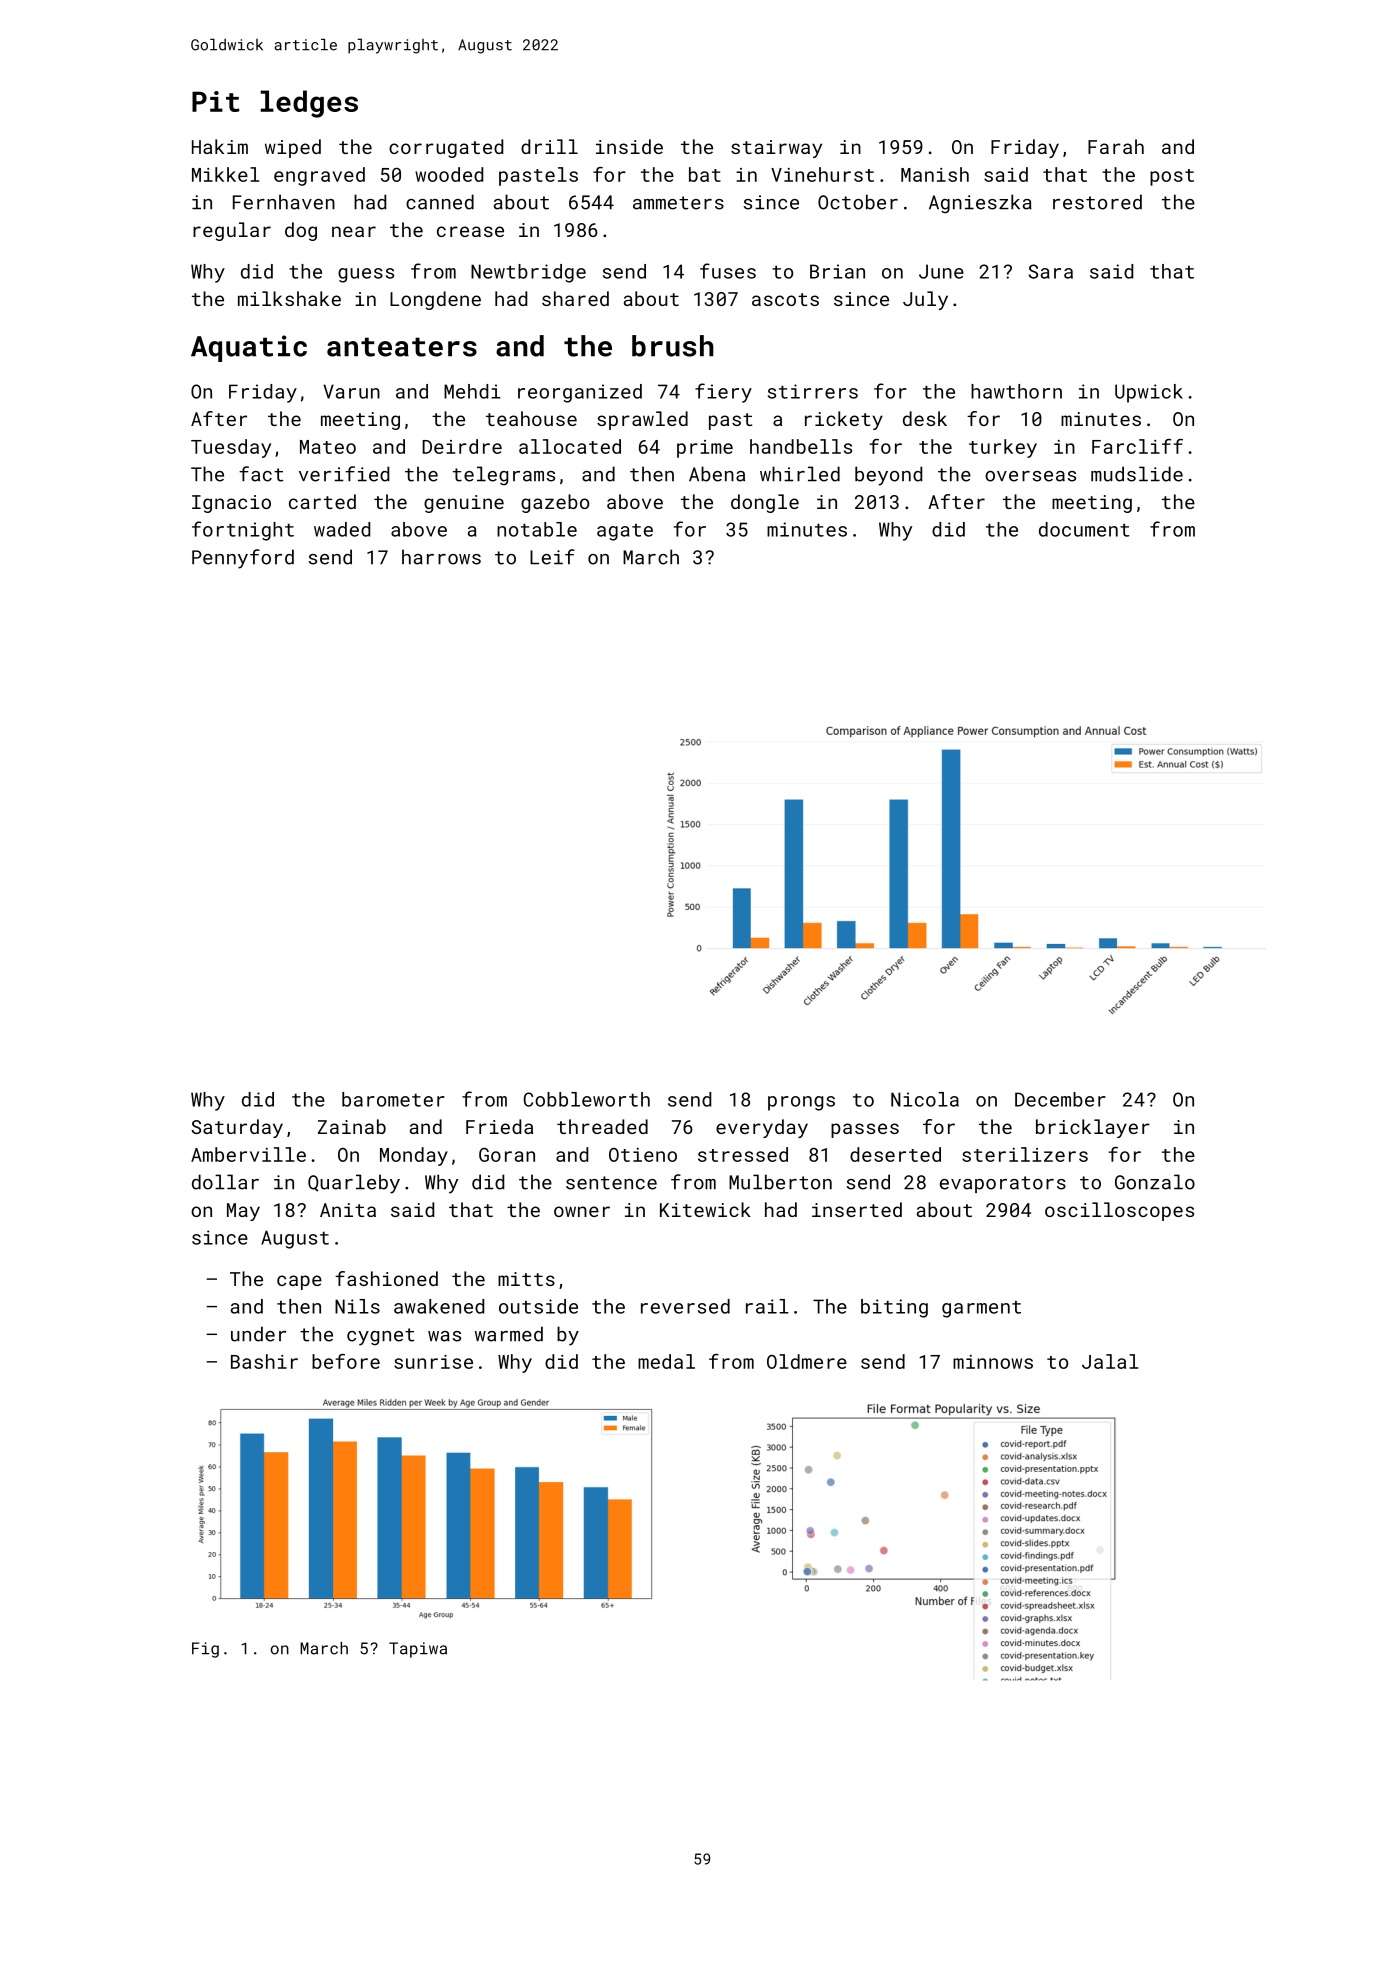  I want to click on Jalal, so click(1110, 1361).
